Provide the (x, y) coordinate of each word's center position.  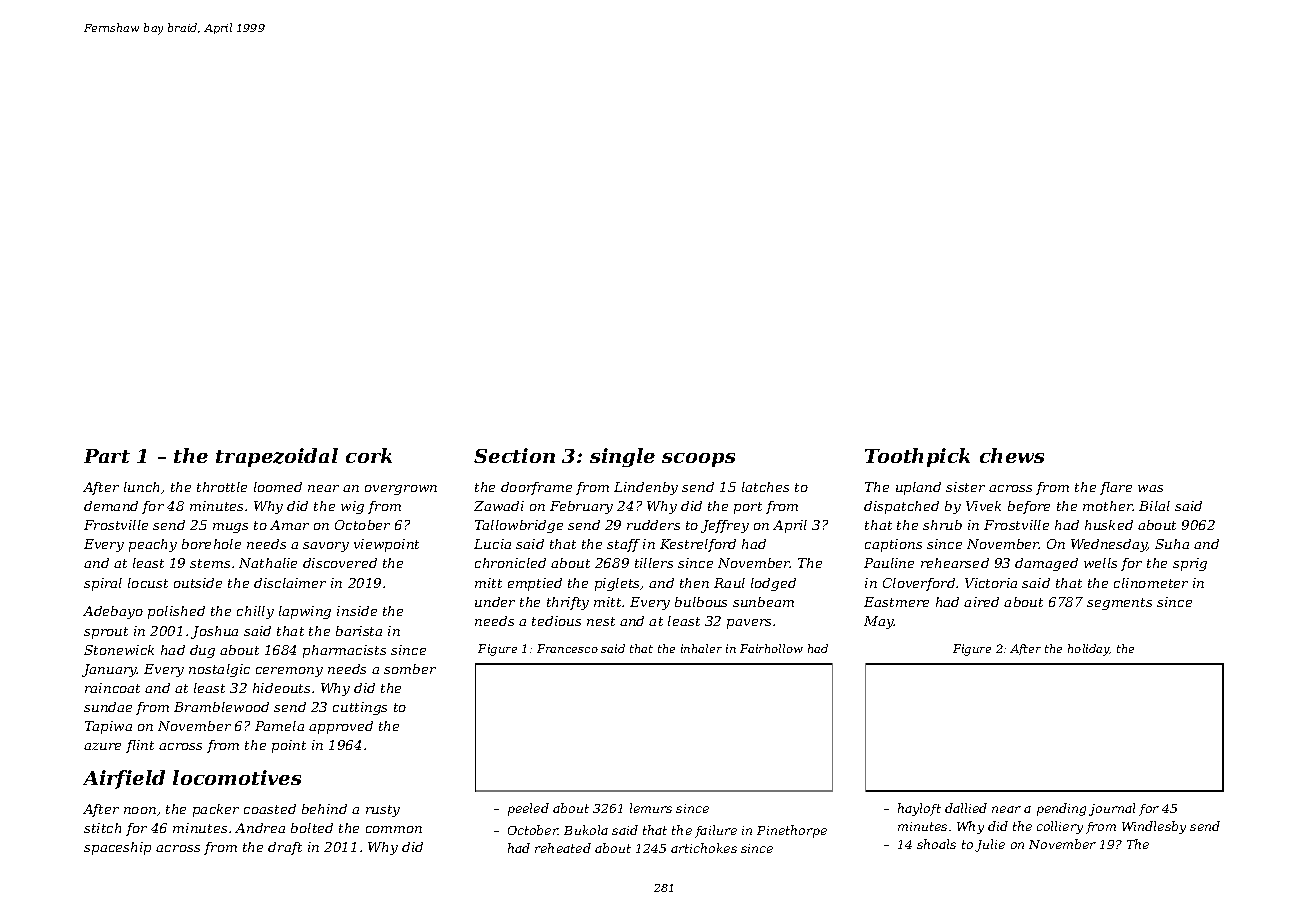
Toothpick (917, 457)
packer (216, 810)
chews (1012, 455)
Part (107, 456)
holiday (1089, 650)
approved (341, 727)
